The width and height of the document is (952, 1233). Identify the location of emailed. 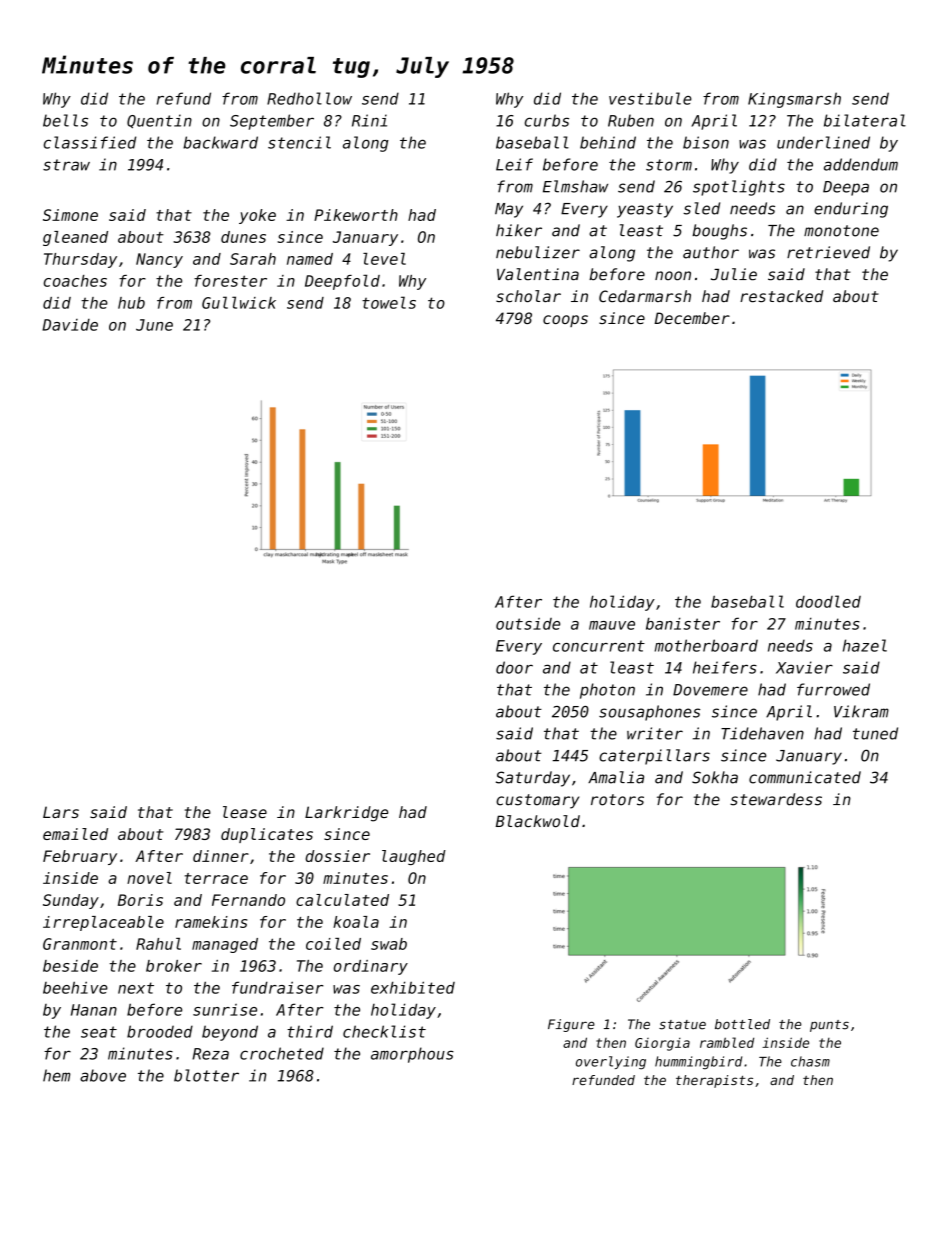
(75, 834).
